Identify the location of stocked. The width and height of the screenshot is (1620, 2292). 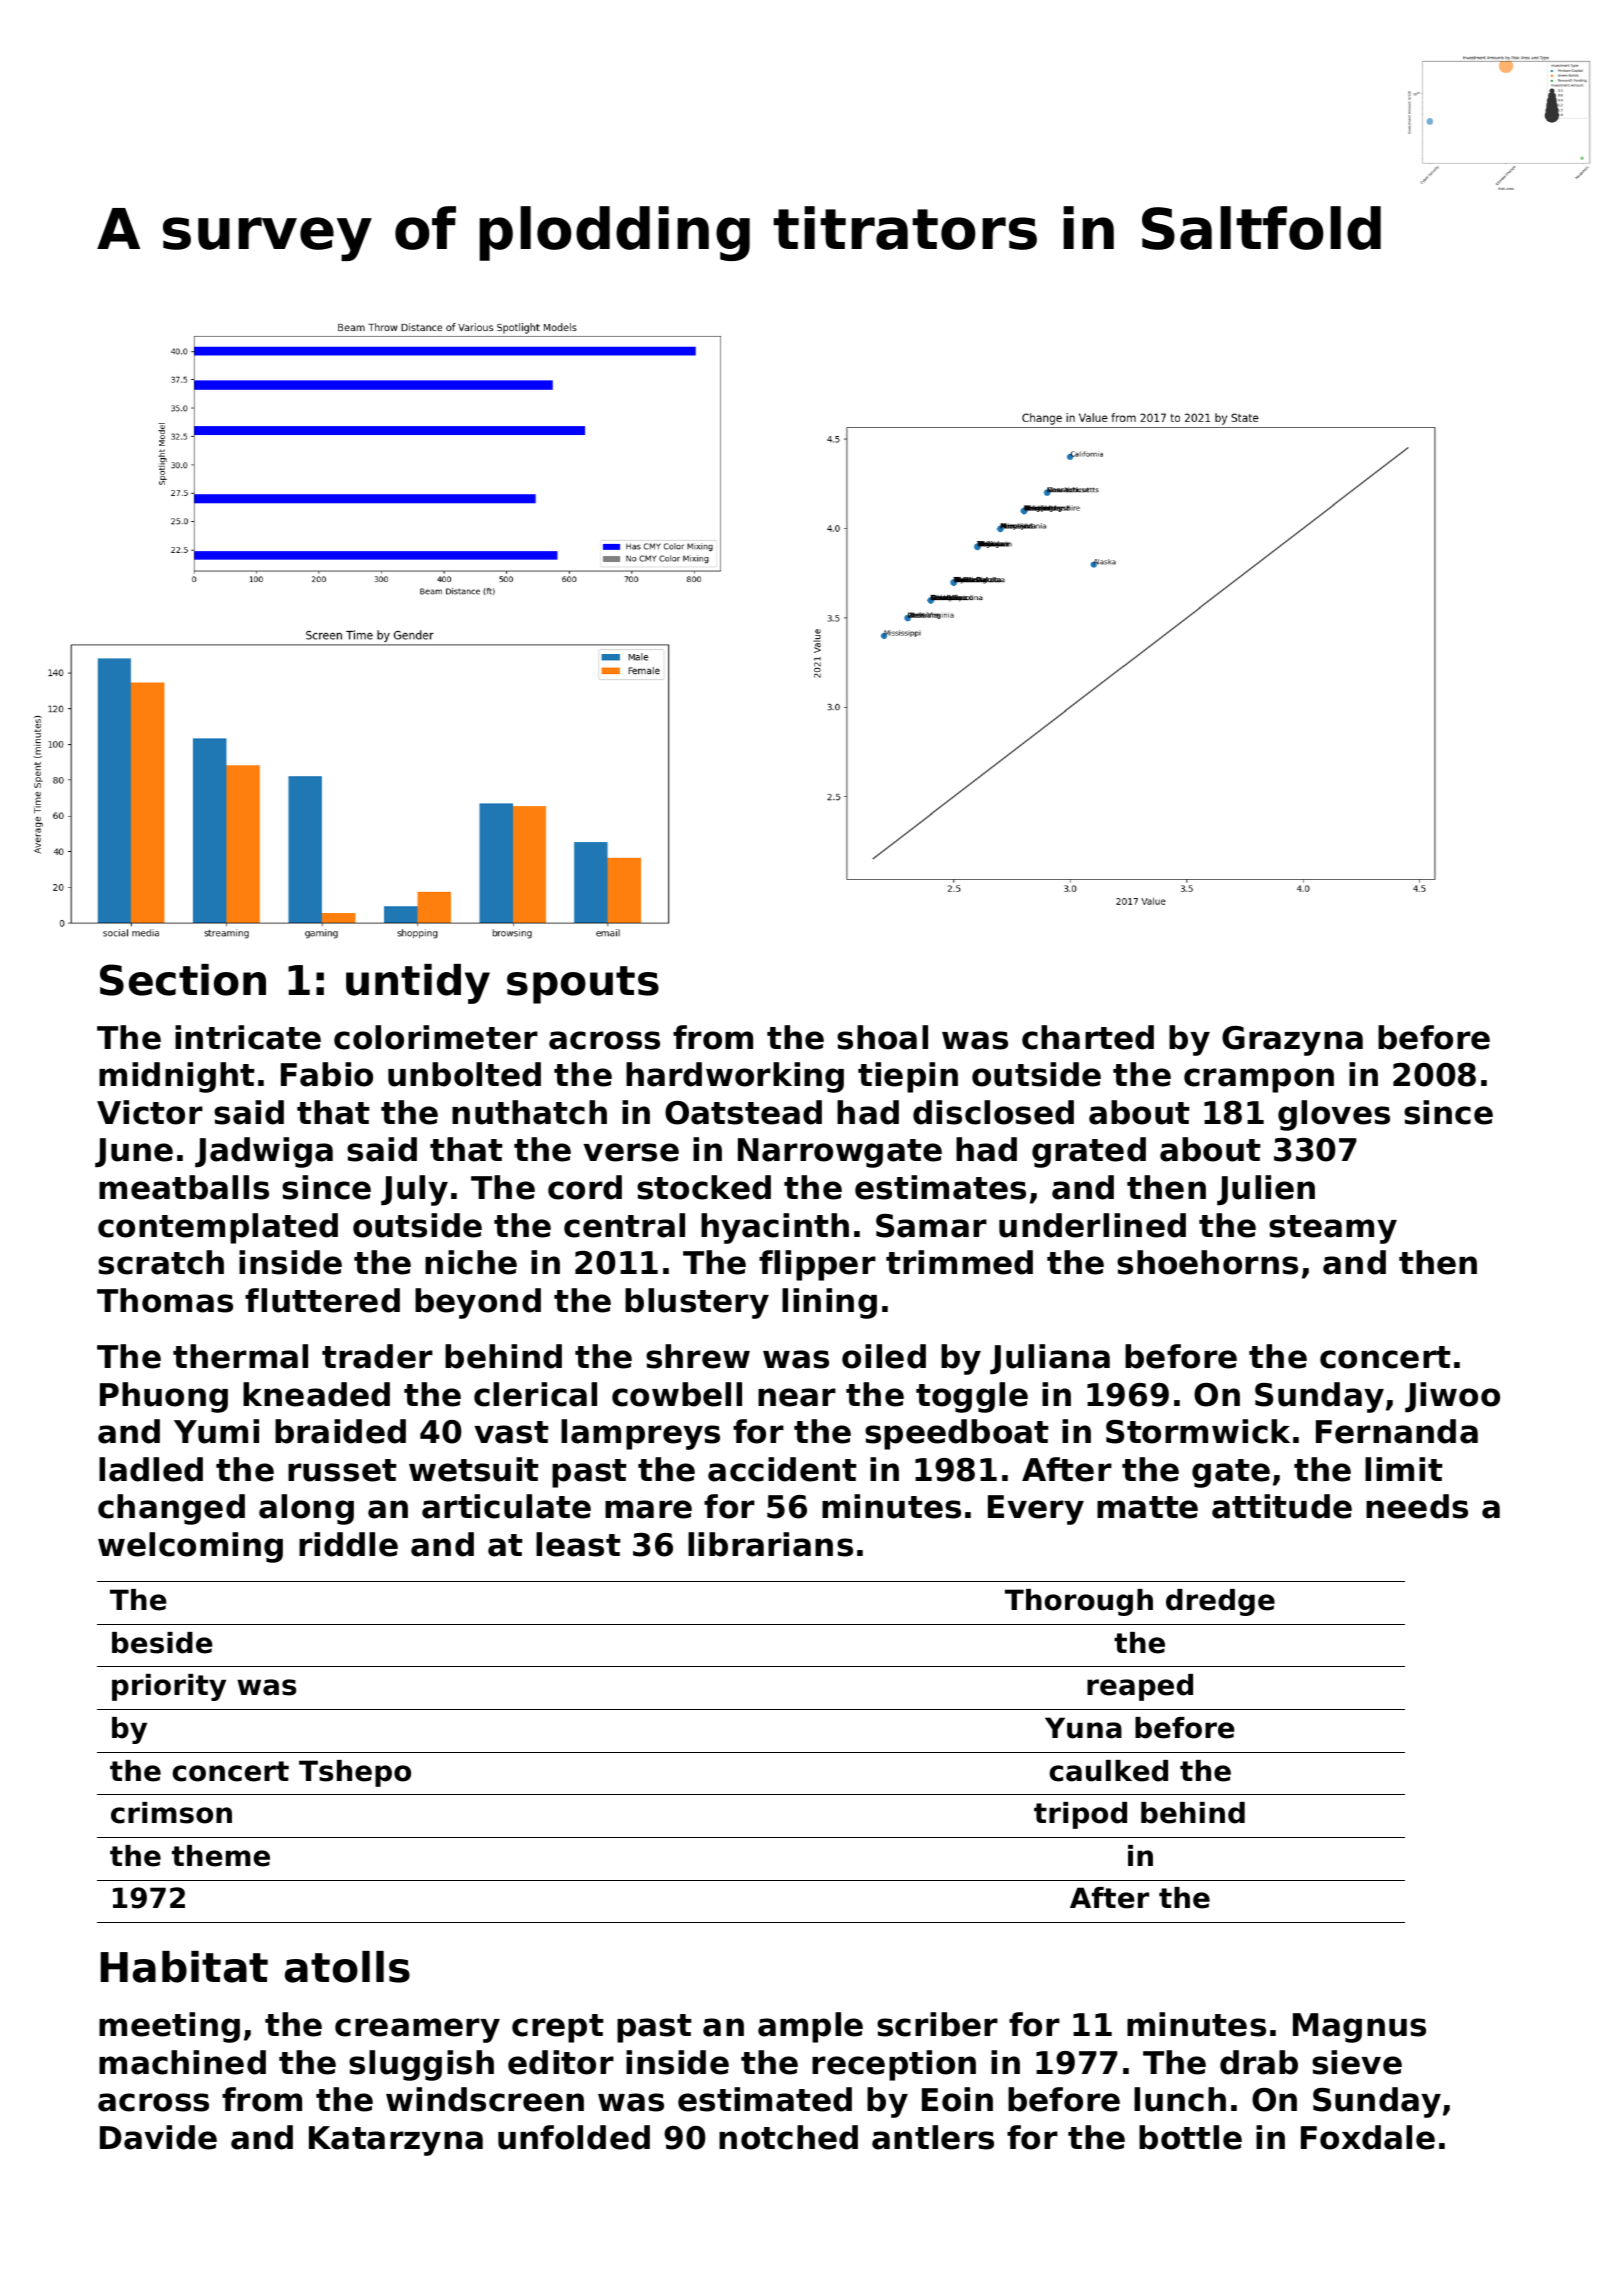
(704, 1187).
